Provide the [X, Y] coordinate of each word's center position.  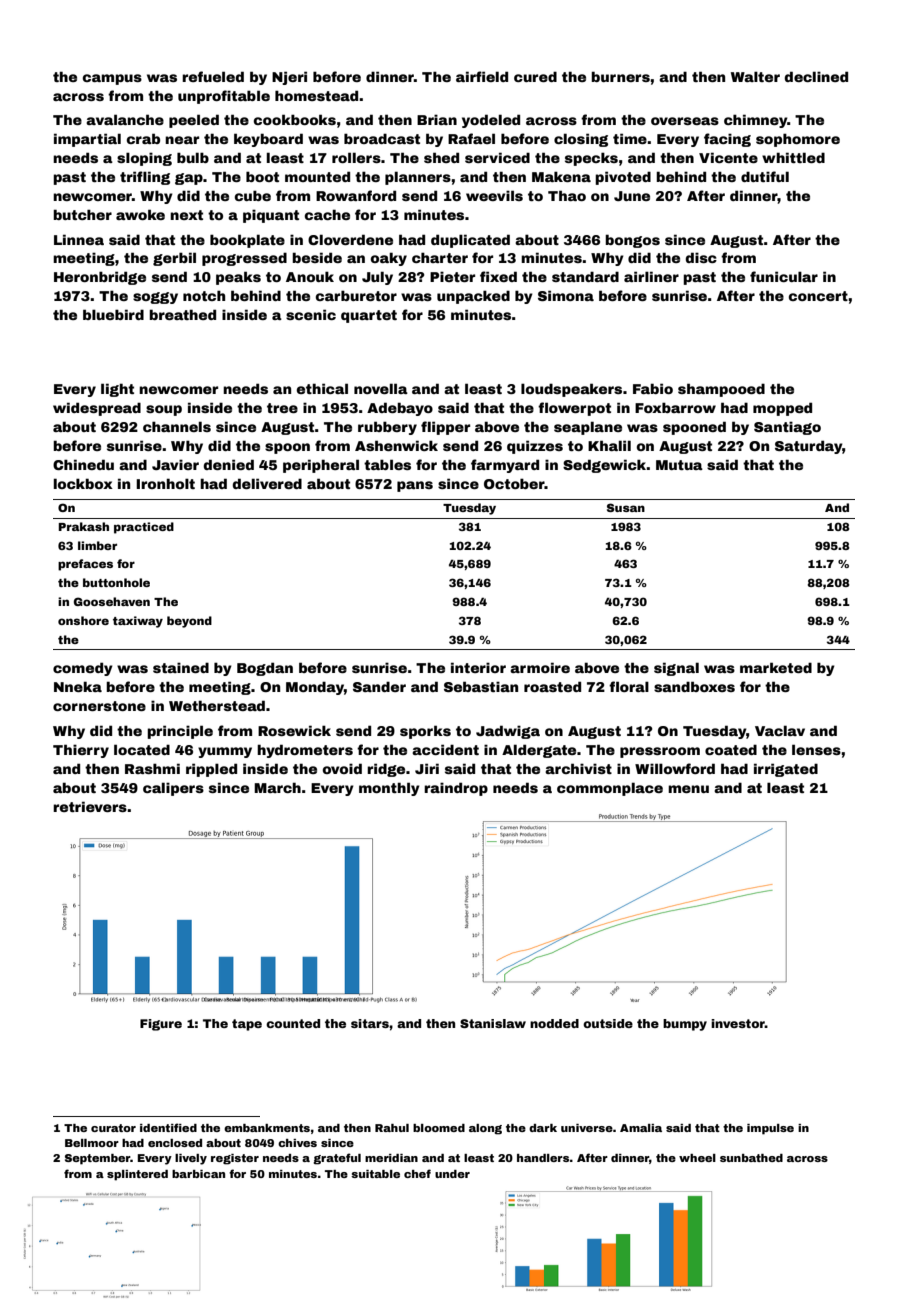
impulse [770, 1129]
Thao [567, 195]
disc [701, 257]
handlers [543, 1158]
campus [112, 79]
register [235, 1159]
